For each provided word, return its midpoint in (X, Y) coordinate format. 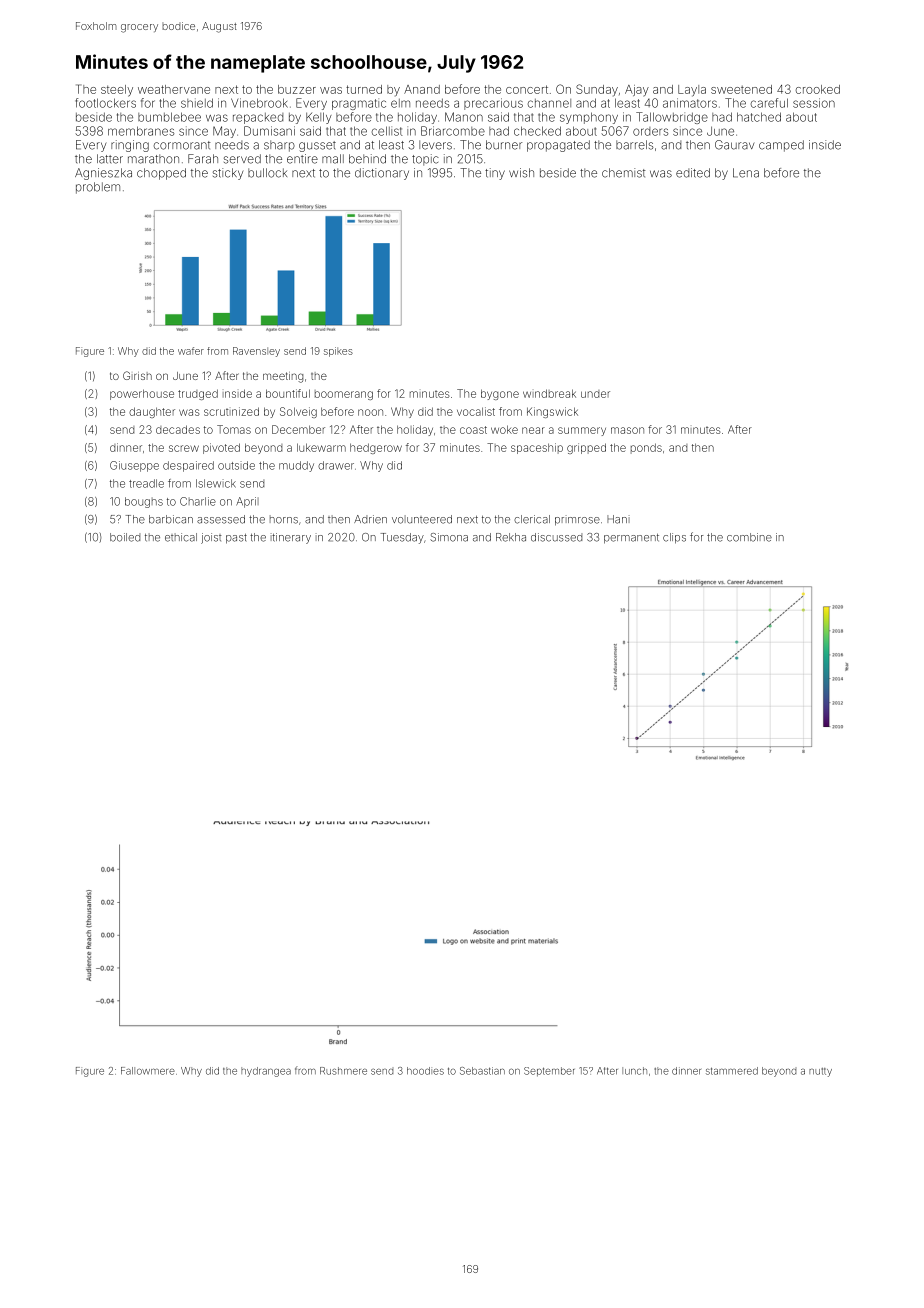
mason (627, 430)
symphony (589, 118)
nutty (820, 1072)
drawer (336, 465)
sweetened (741, 89)
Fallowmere (148, 1071)
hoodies (425, 1071)
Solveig (298, 412)
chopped (161, 174)
